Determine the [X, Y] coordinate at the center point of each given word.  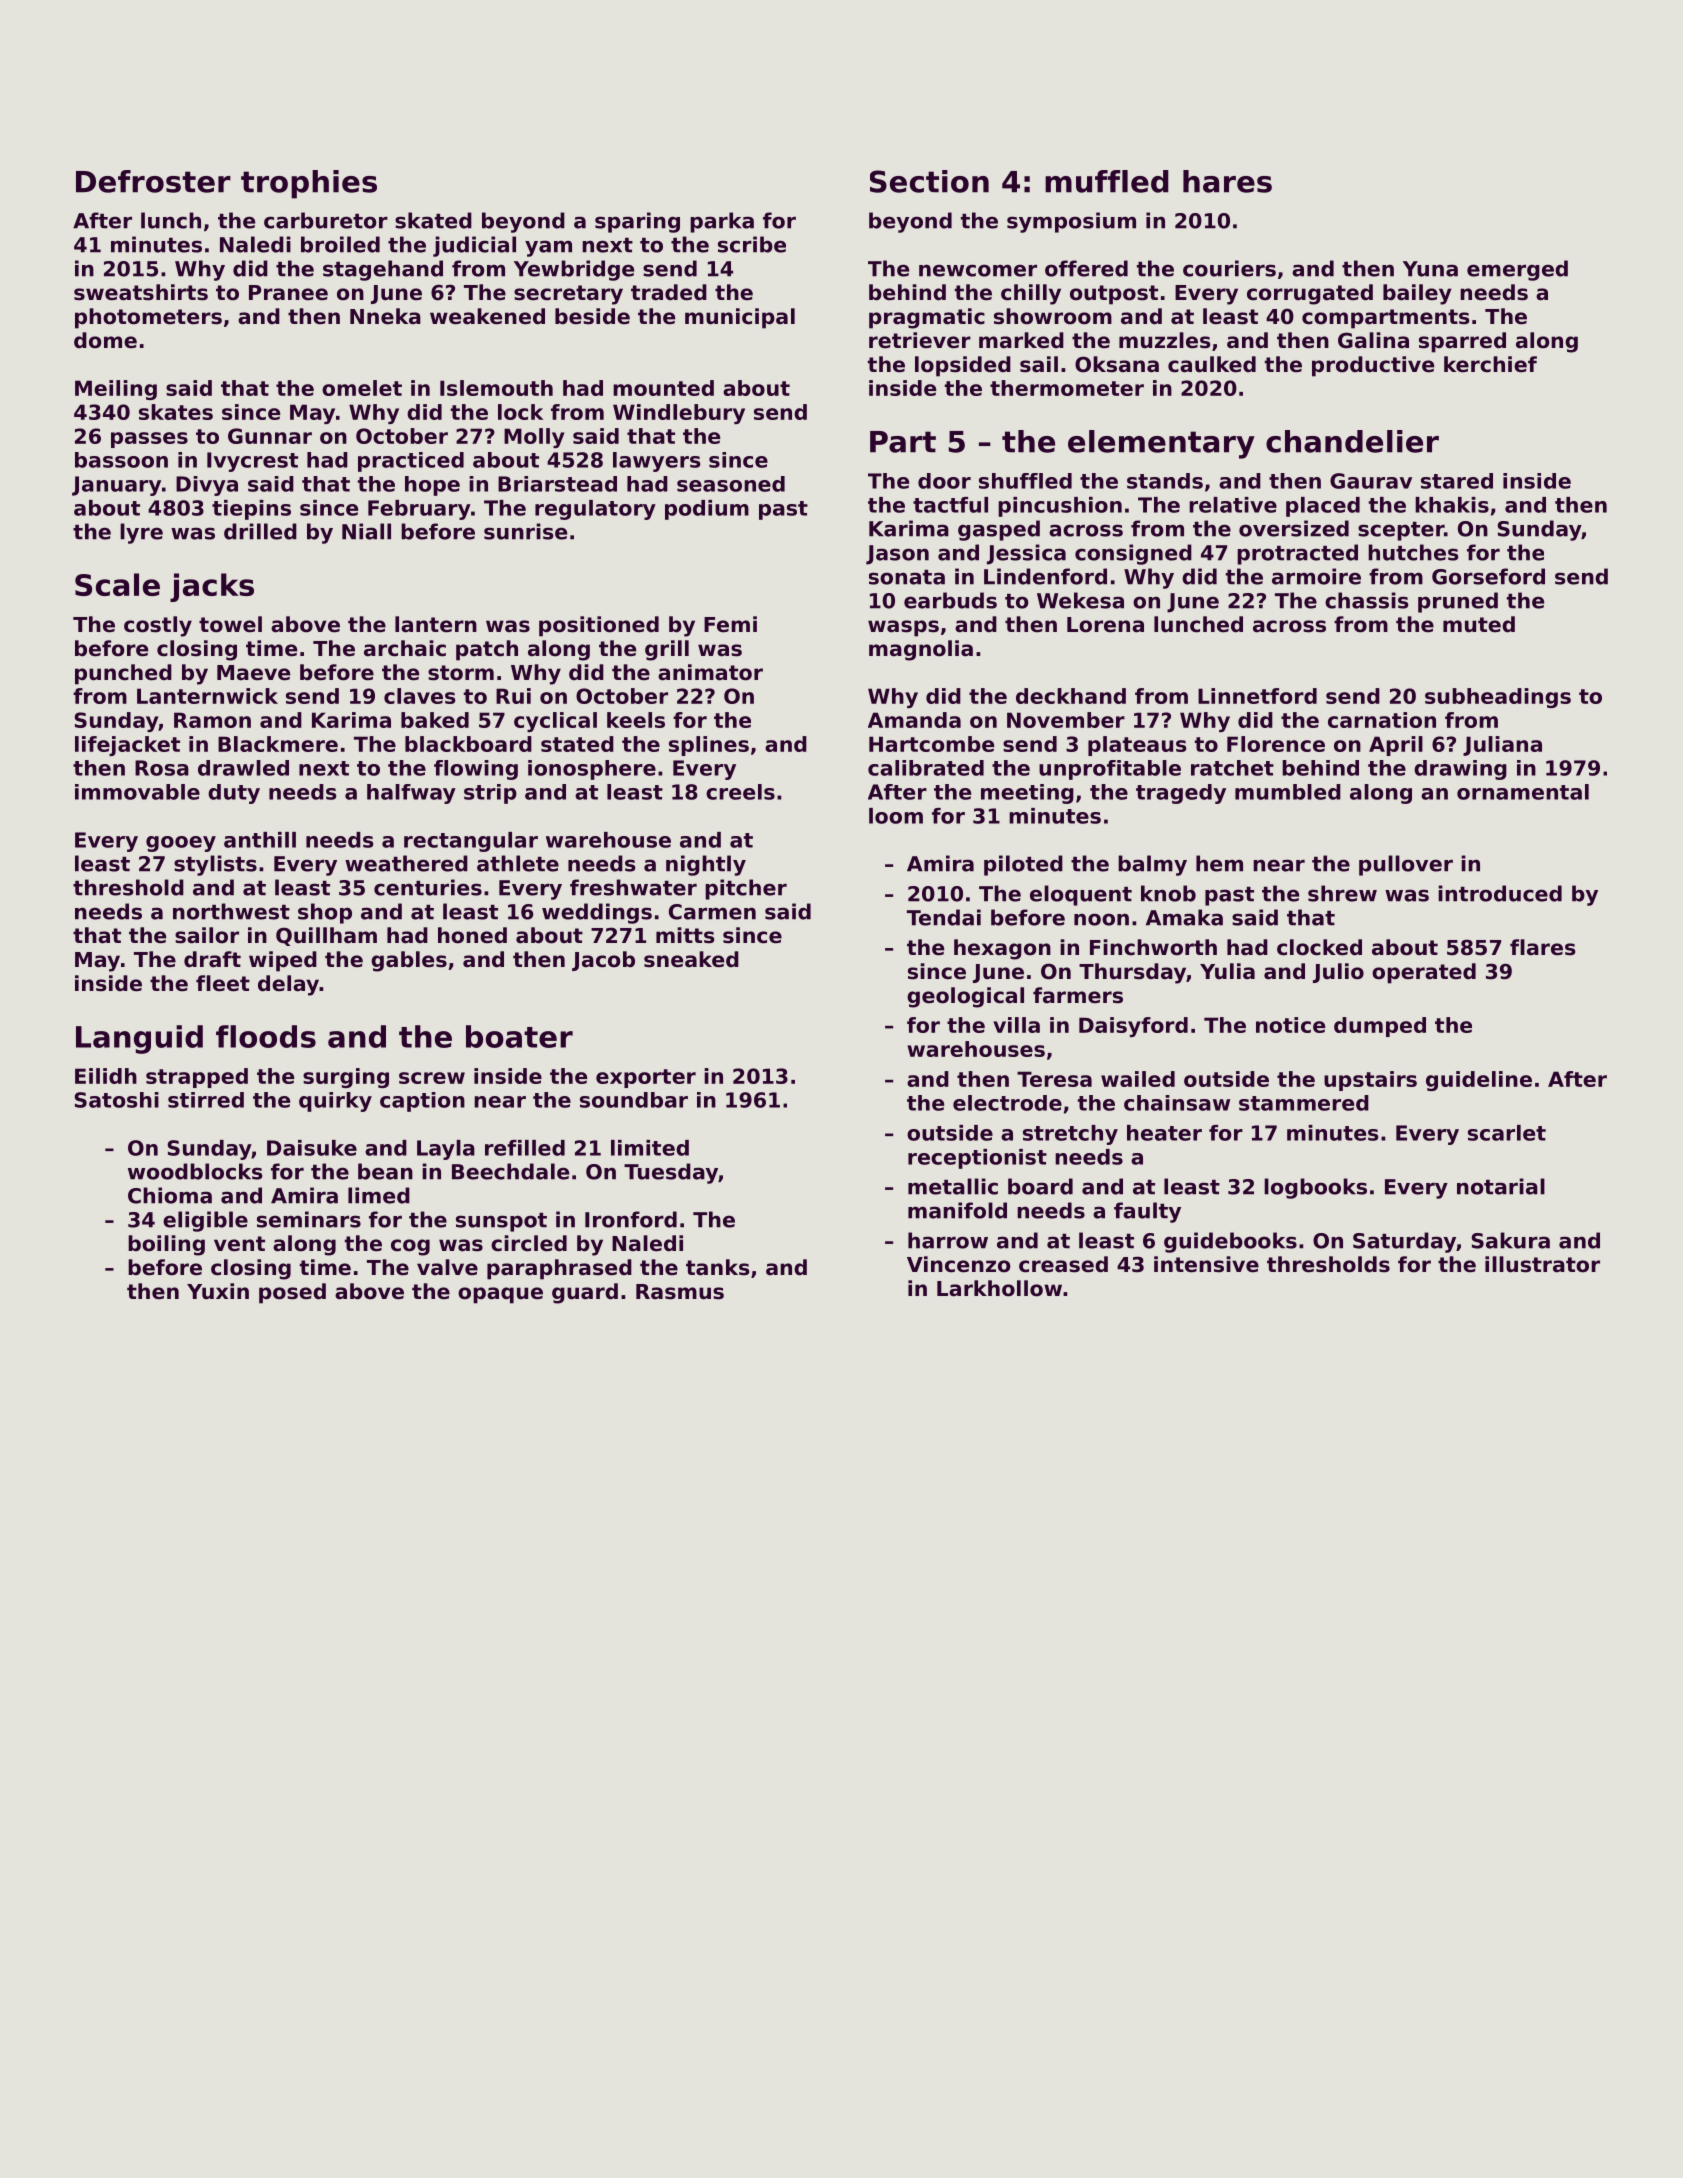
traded [669, 292]
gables [409, 961]
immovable [137, 792]
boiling [166, 1245]
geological [965, 997]
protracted [1297, 554]
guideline [1479, 1081]
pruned [1458, 602]
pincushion [1060, 507]
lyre [141, 533]
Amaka [1184, 917]
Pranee [288, 293]
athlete [518, 863]
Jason [897, 555]
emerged [1517, 270]
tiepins [251, 510]
